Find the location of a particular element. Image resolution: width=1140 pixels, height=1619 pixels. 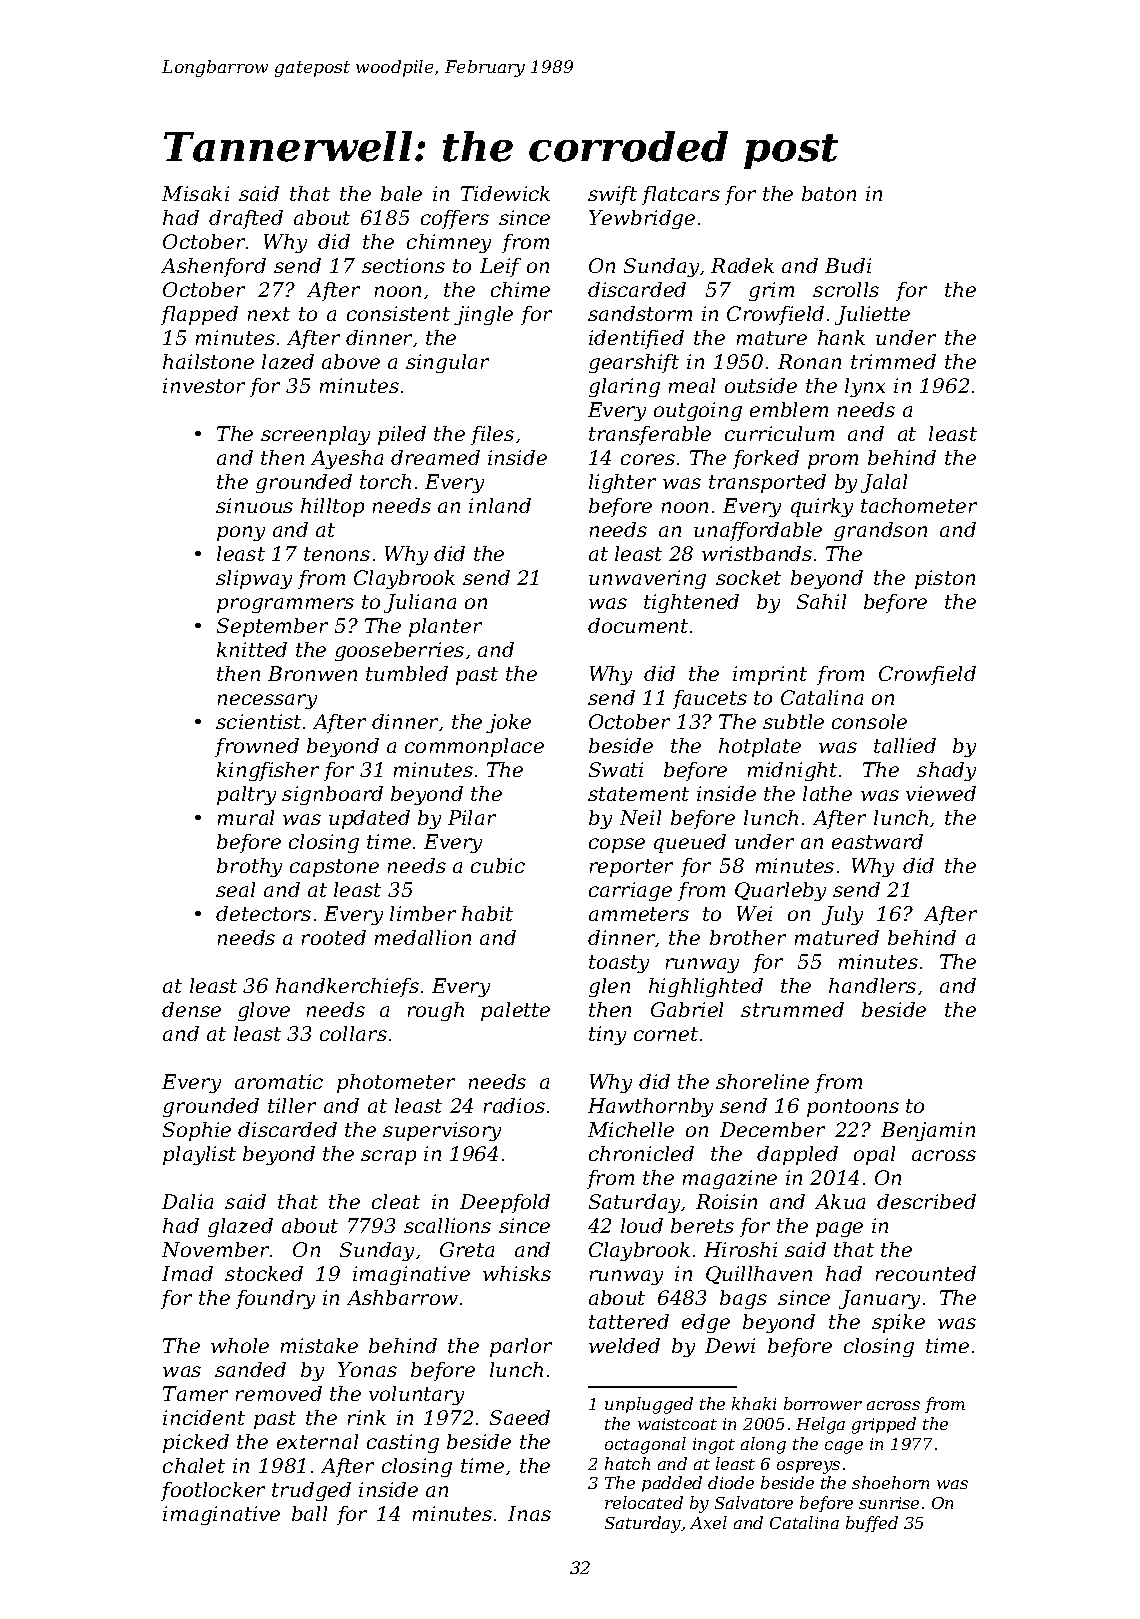

bale is located at coordinates (401, 193).
